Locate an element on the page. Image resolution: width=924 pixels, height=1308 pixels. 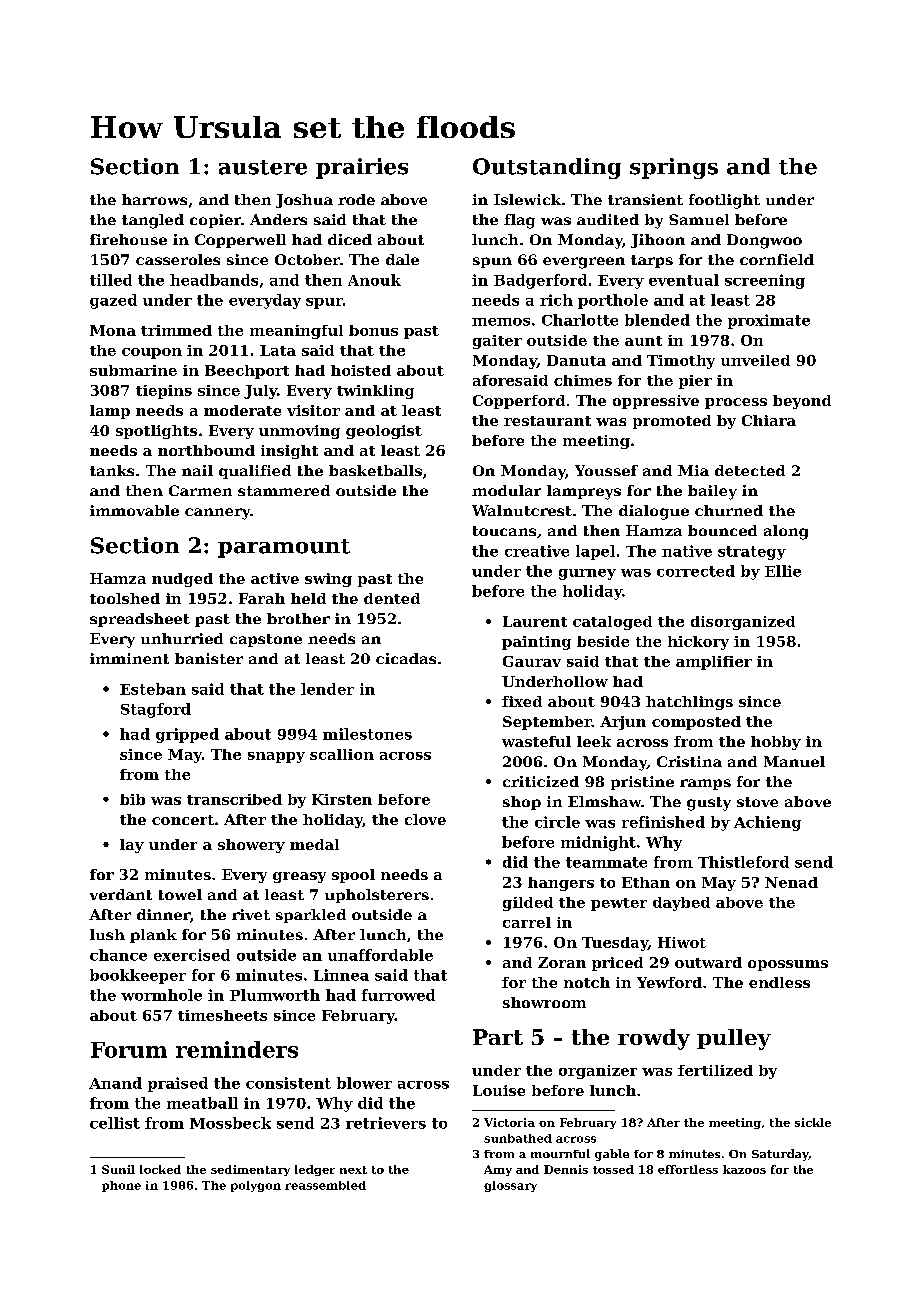
opossums is located at coordinates (788, 965).
